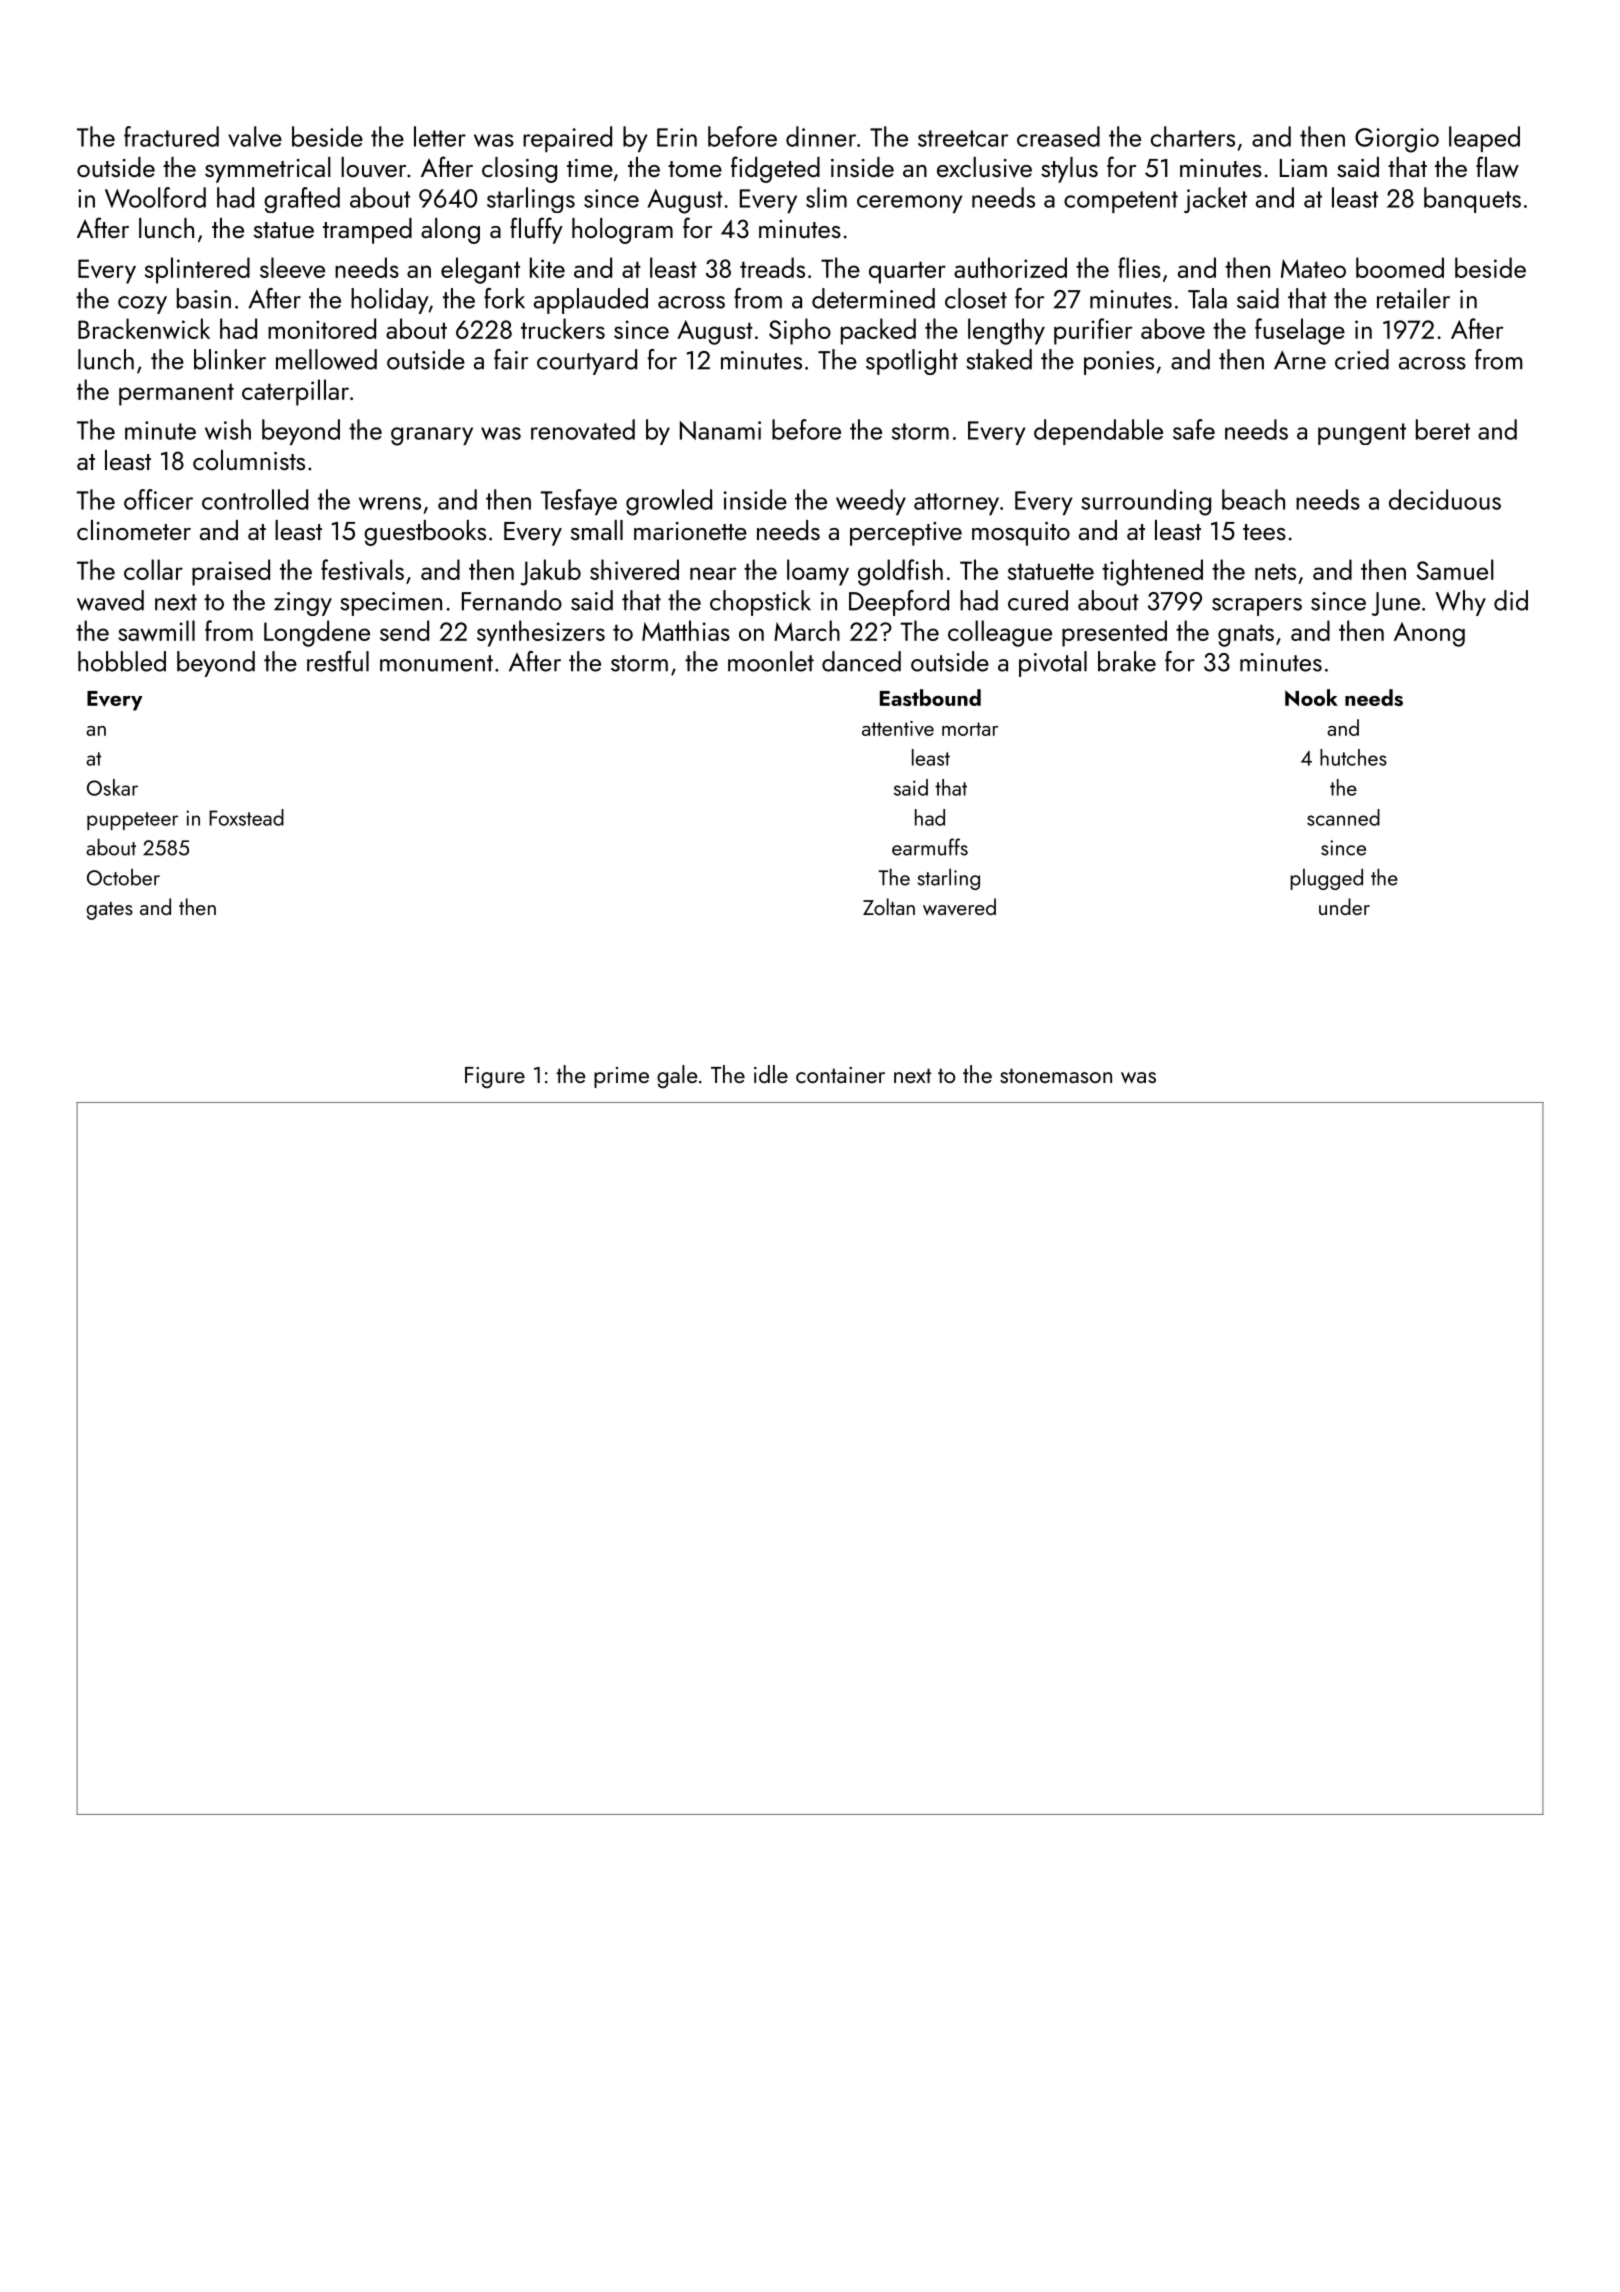 Image resolution: width=1620 pixels, height=2292 pixels. What do you see at coordinates (720, 430) in the screenshot?
I see `Nanami` at bounding box center [720, 430].
